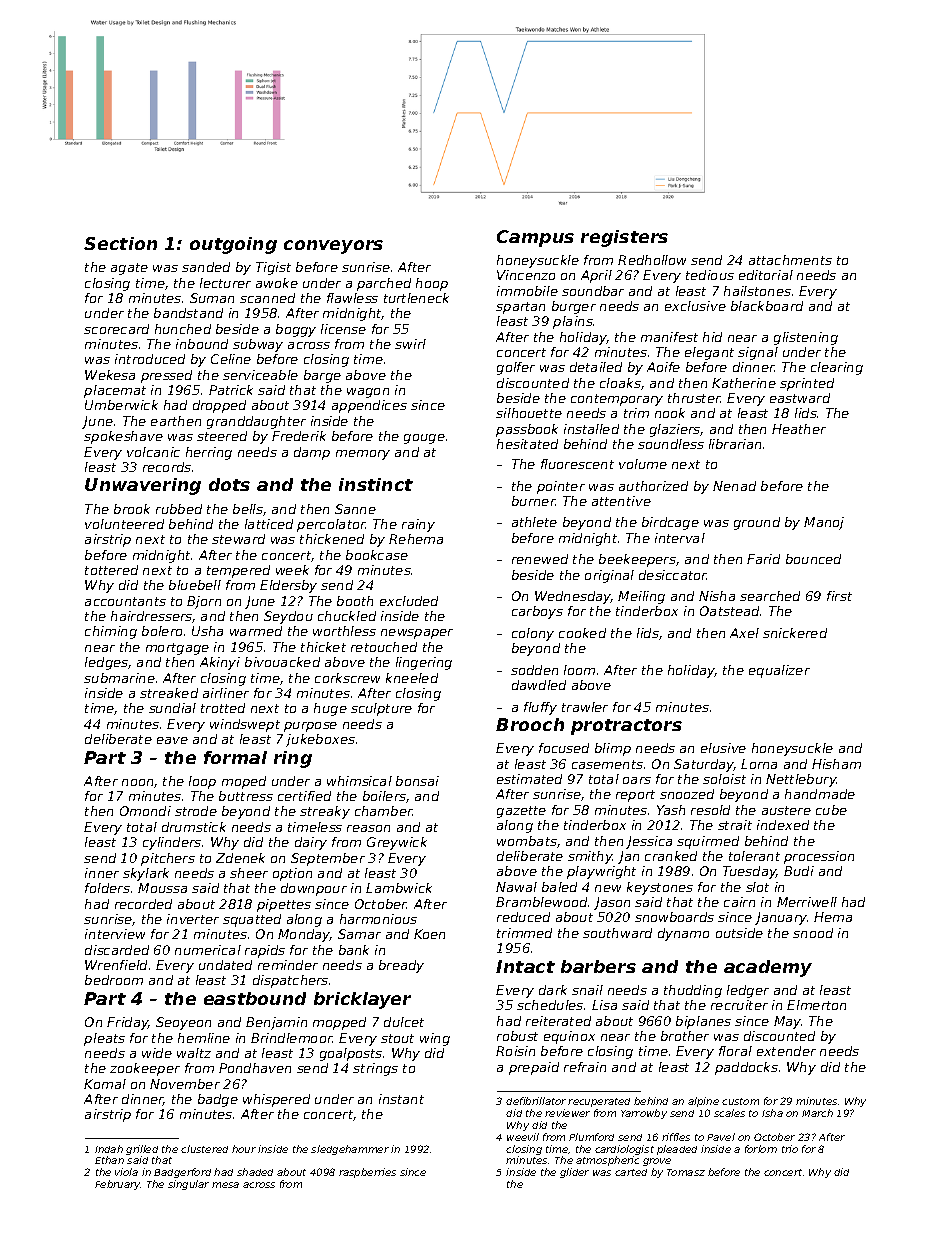  Describe the element at coordinates (120, 243) in the screenshot. I see `Section` at that location.
